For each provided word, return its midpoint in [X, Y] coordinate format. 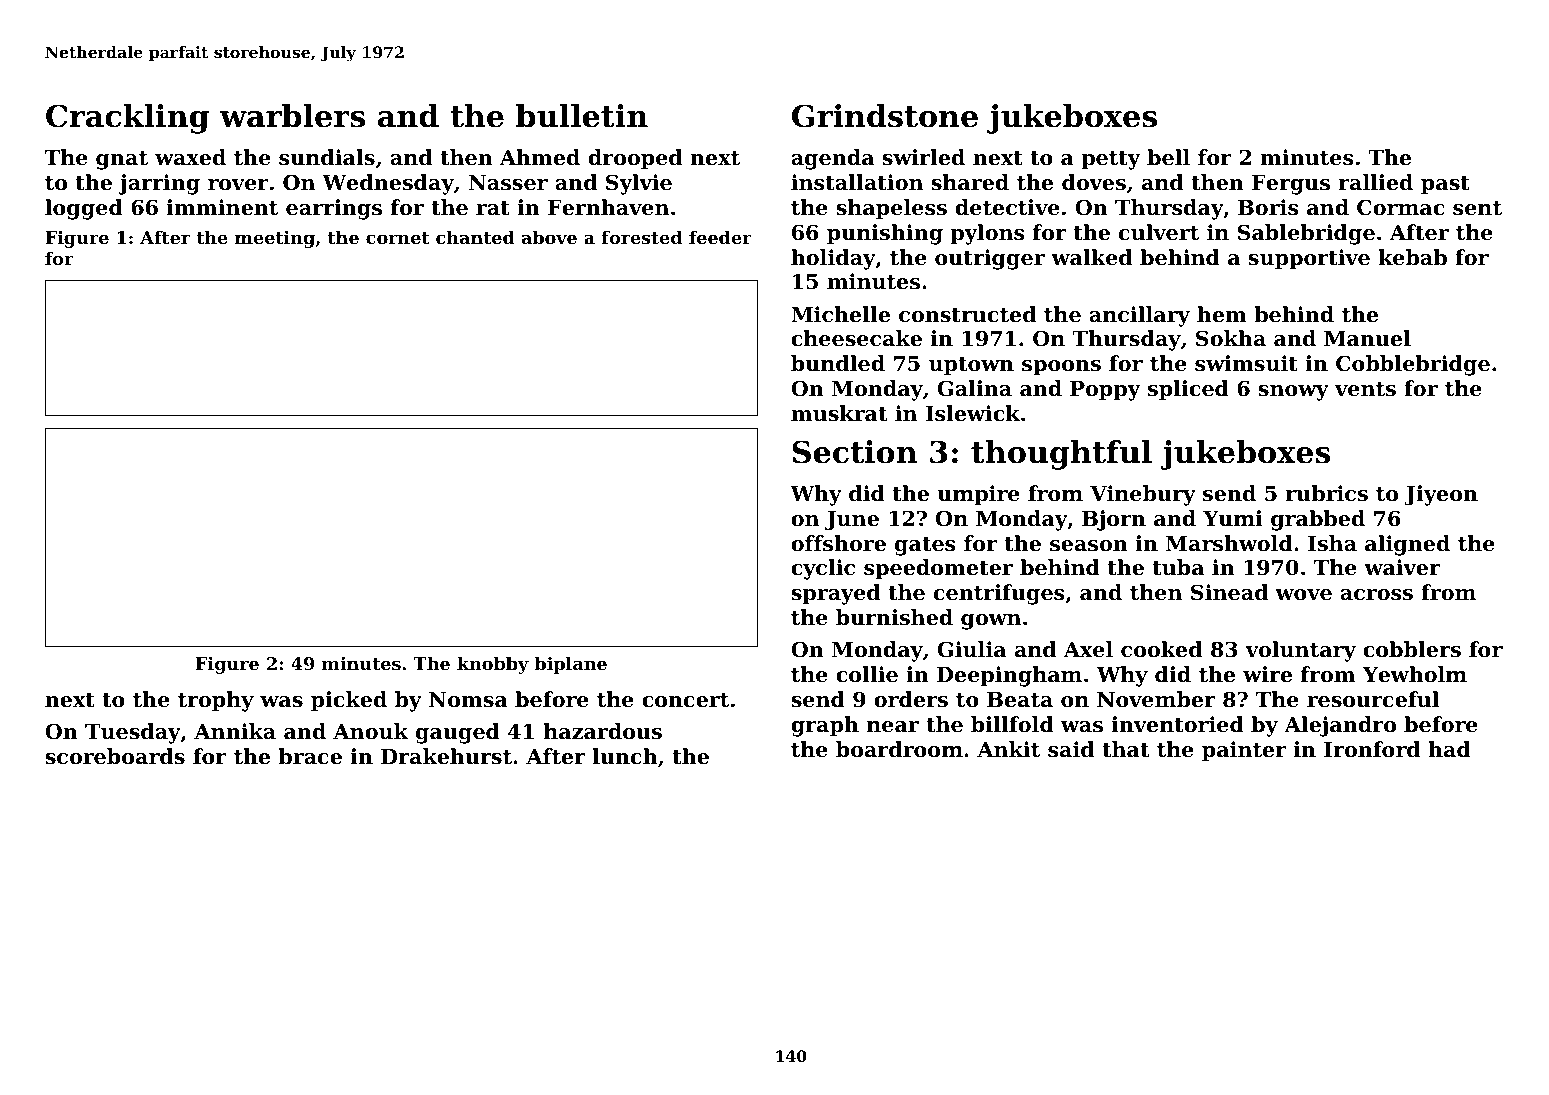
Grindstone [885, 116]
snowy [1293, 393]
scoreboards [115, 756]
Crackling [127, 119]
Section [855, 452]
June [852, 521]
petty [1111, 160]
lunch [625, 756]
